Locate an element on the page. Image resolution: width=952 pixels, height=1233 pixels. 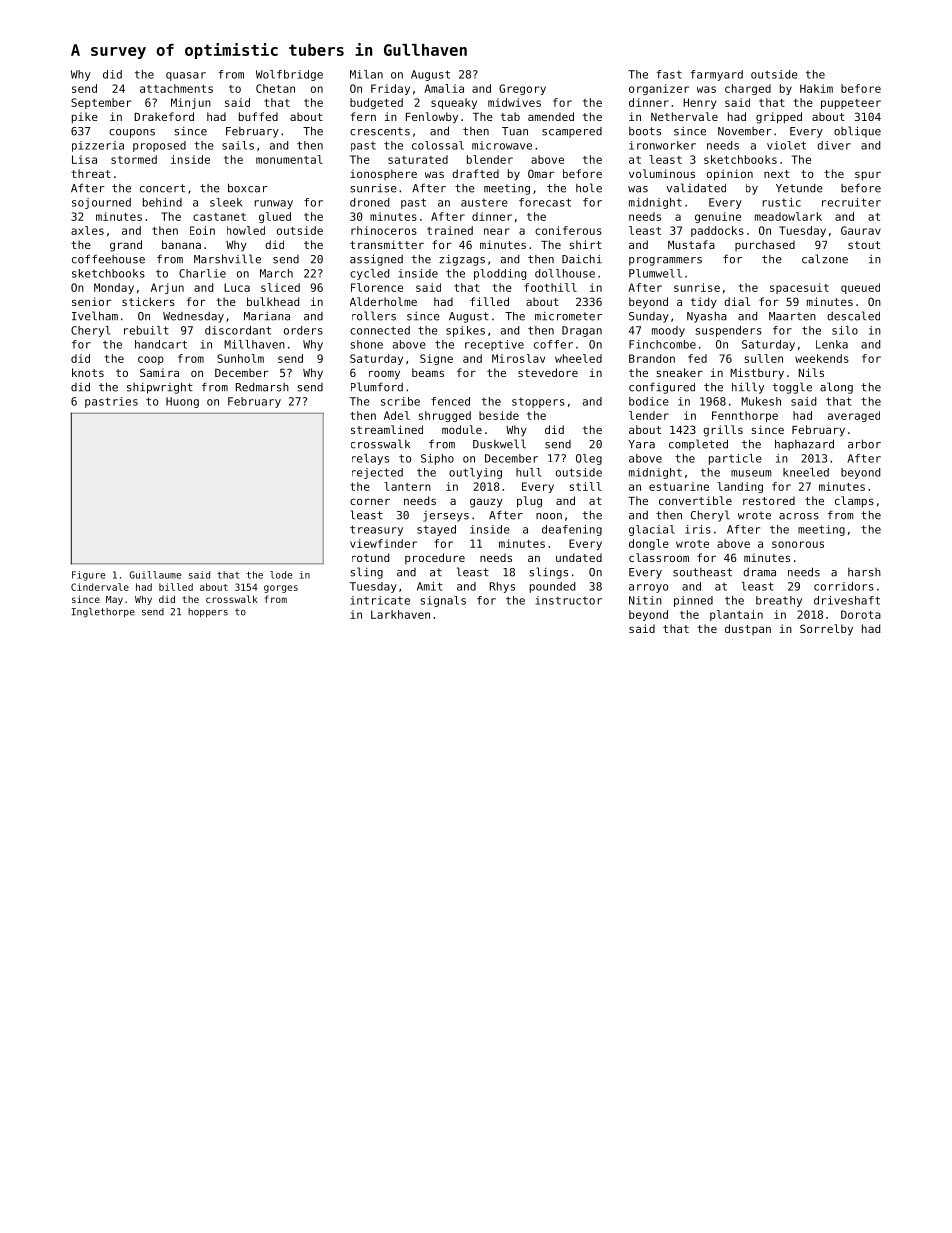
genuine is located at coordinates (718, 217).
